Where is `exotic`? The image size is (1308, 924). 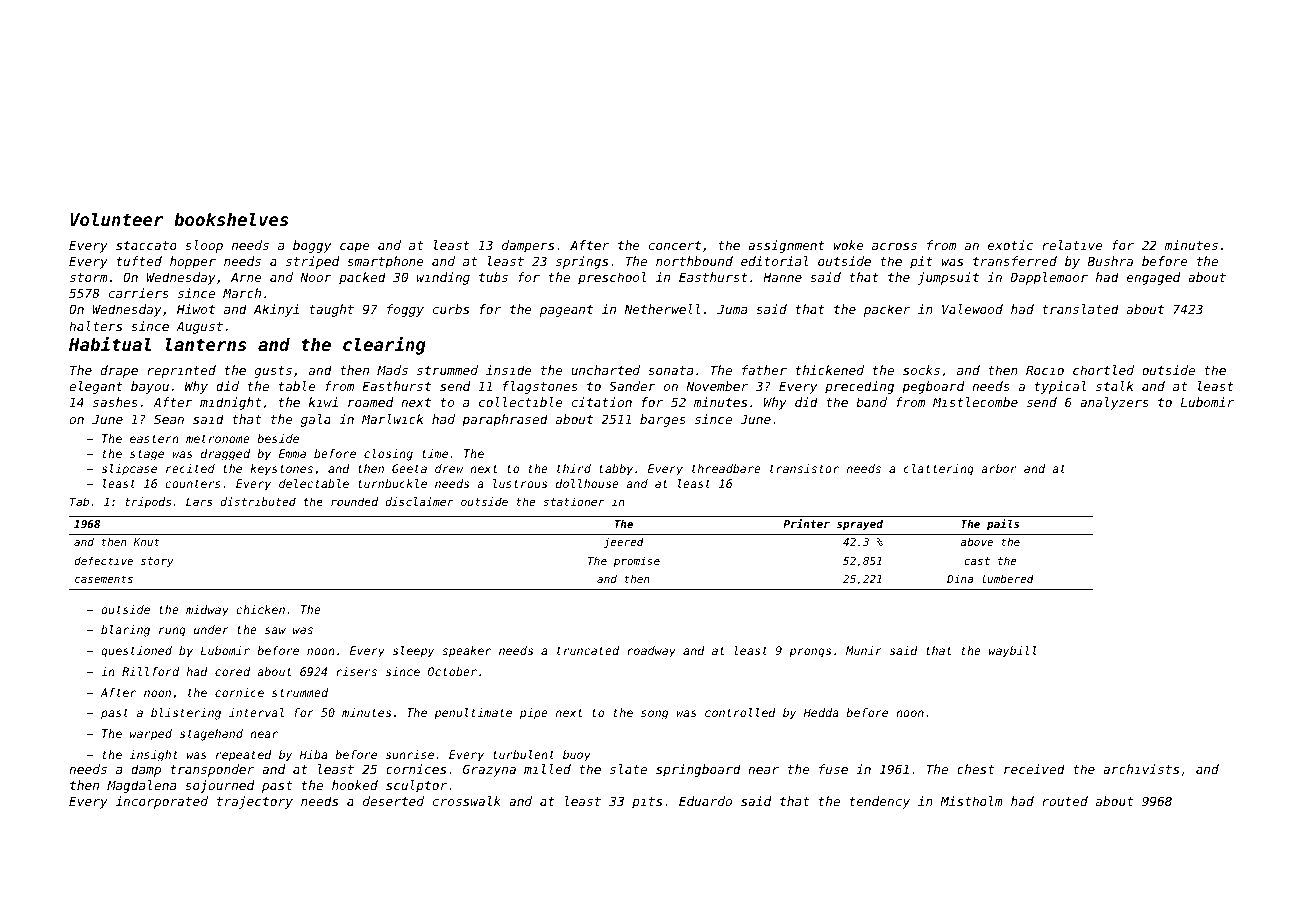 exotic is located at coordinates (1010, 245).
